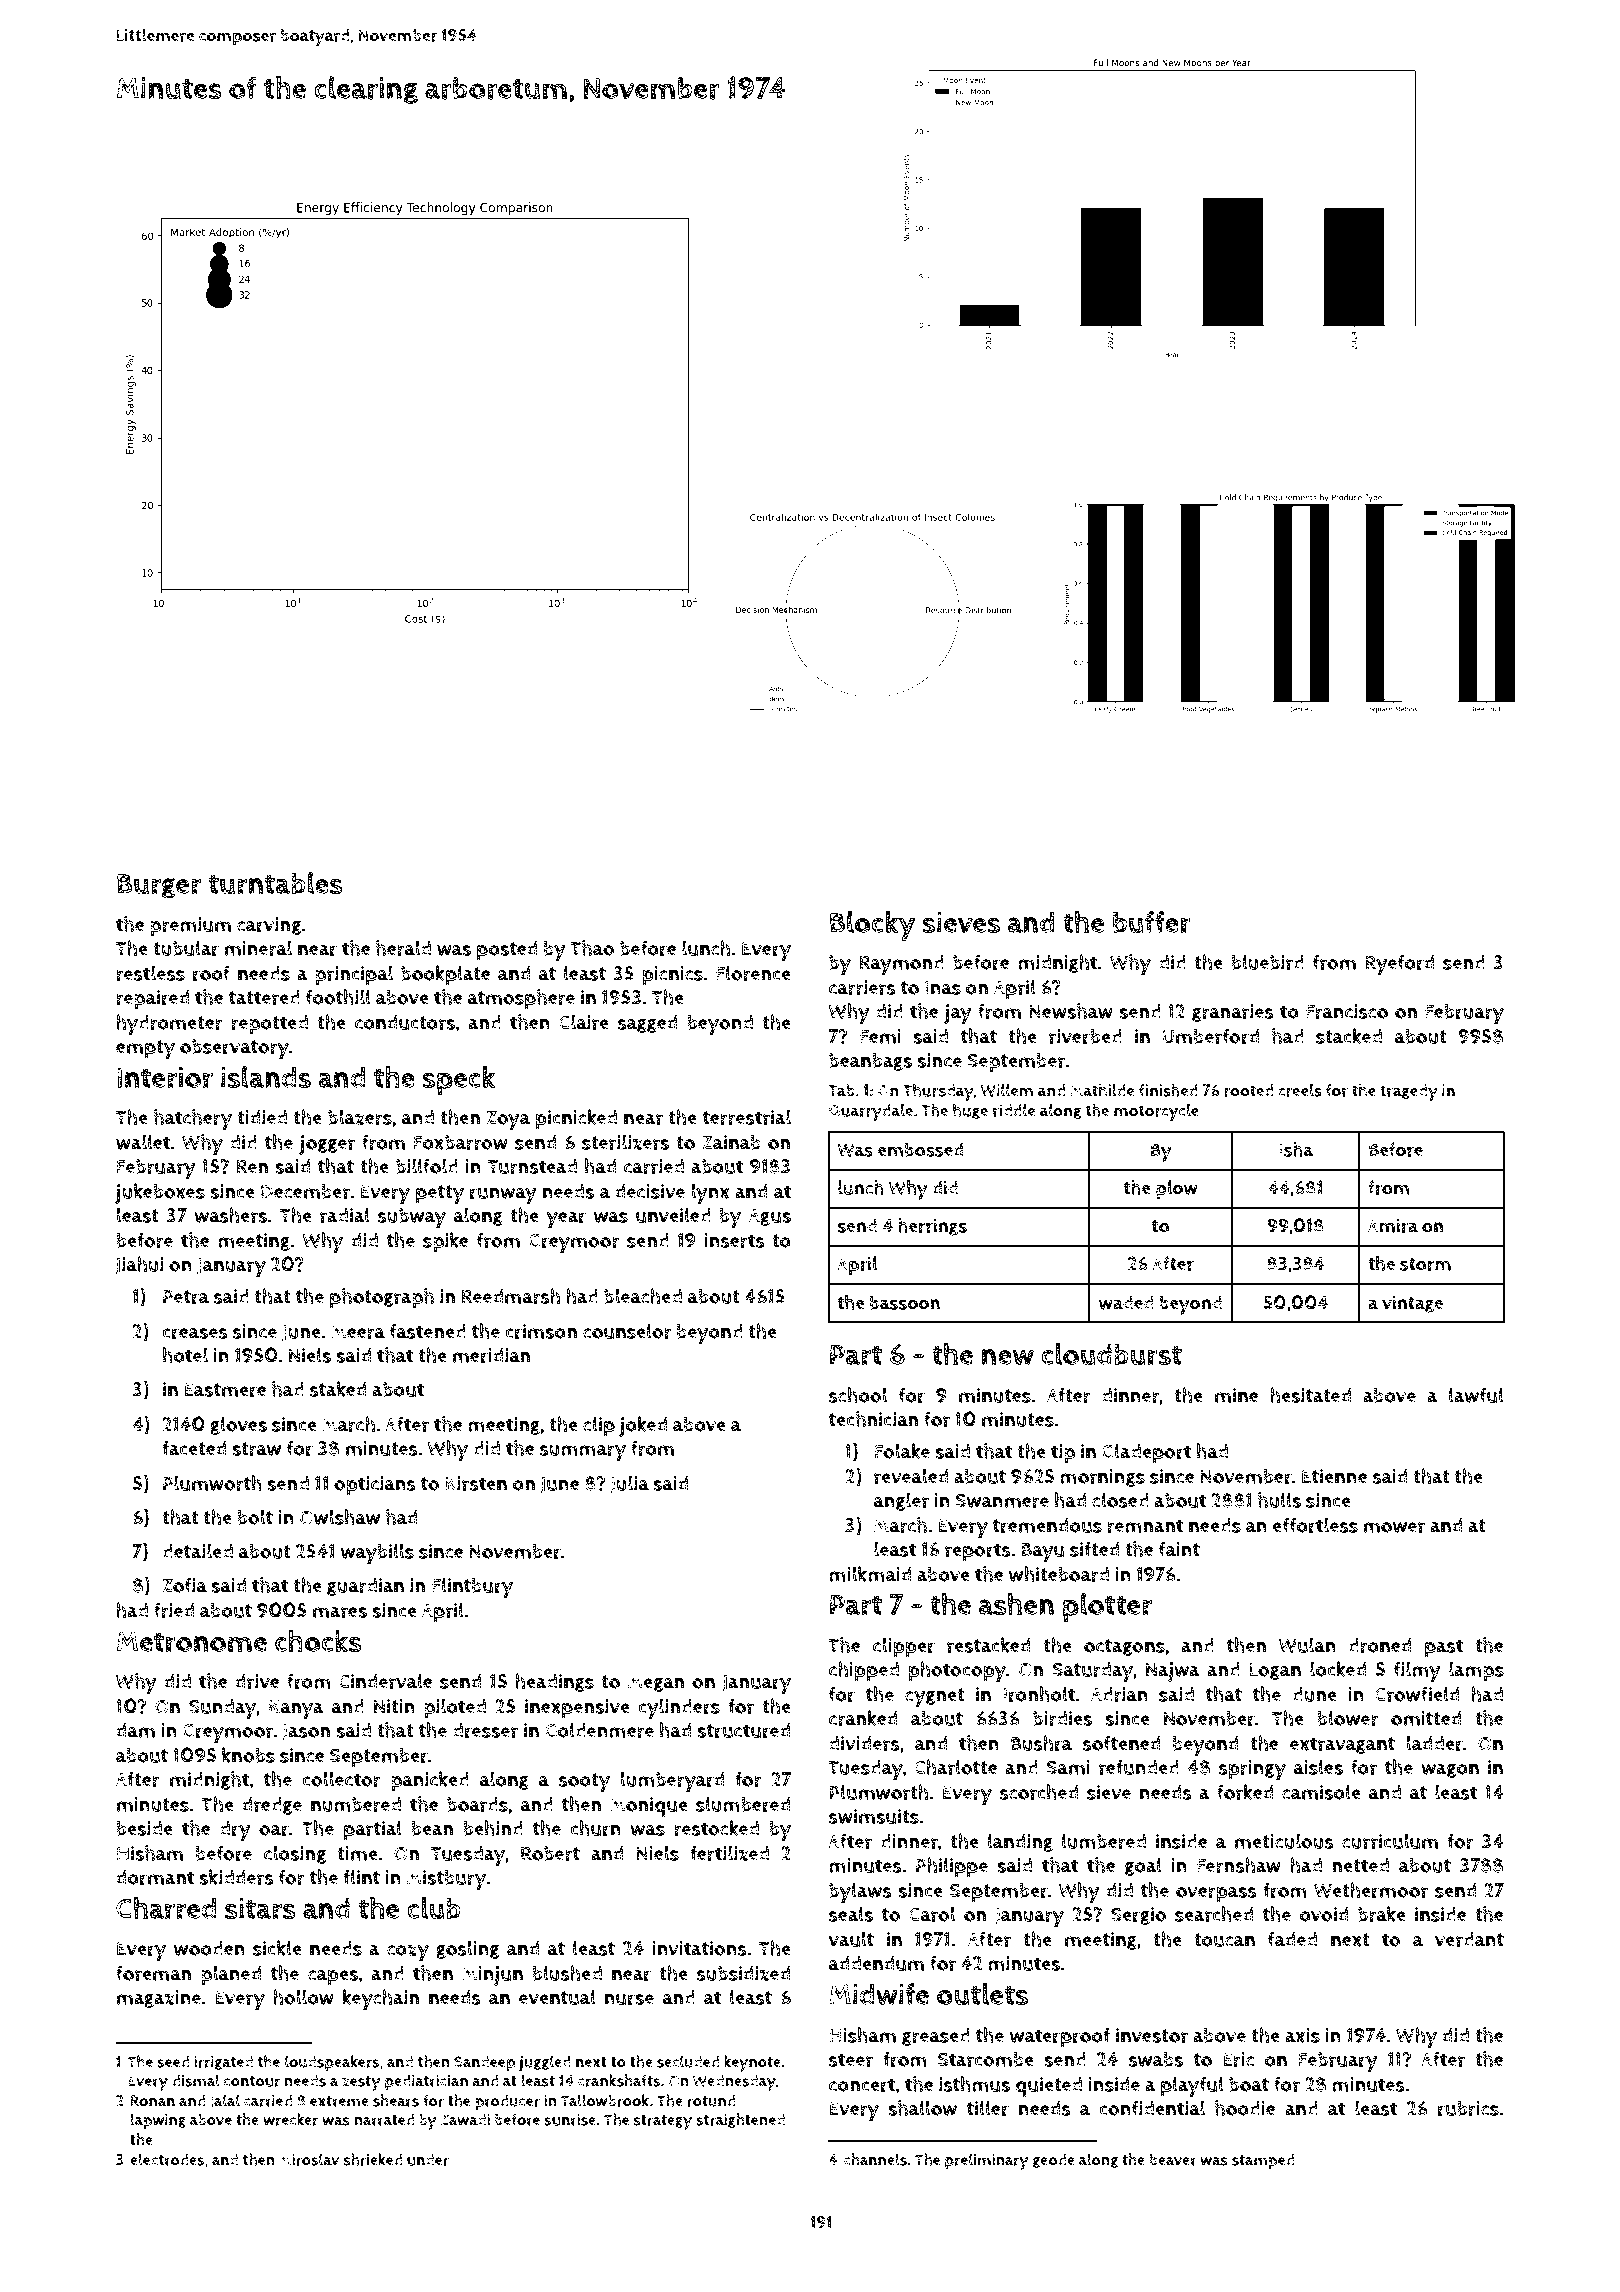  What do you see at coordinates (193, 1119) in the page?
I see `hatchery` at bounding box center [193, 1119].
